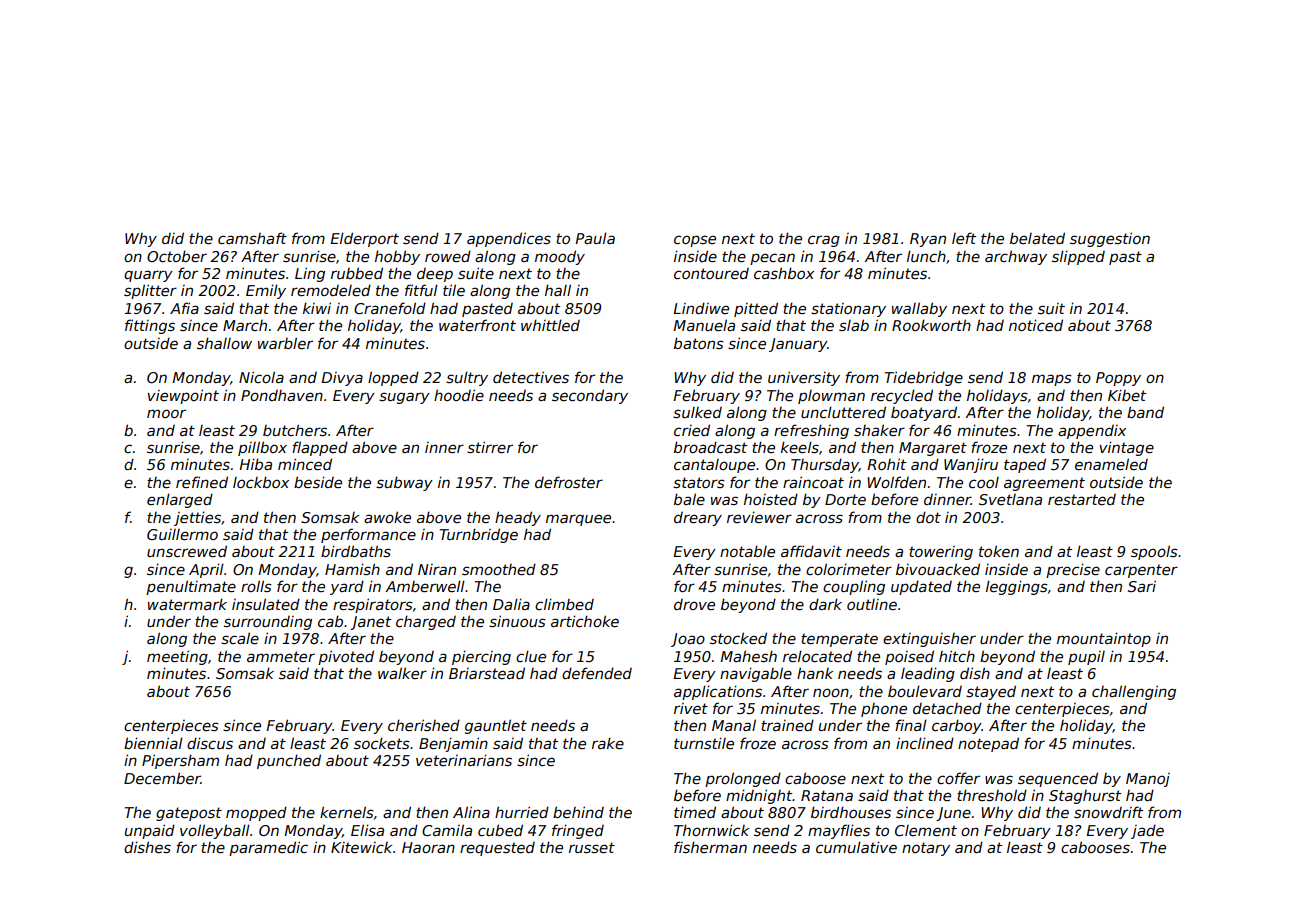 This page has height=924, width=1308. Describe the element at coordinates (1078, 257) in the page. I see `slipped` at that location.
